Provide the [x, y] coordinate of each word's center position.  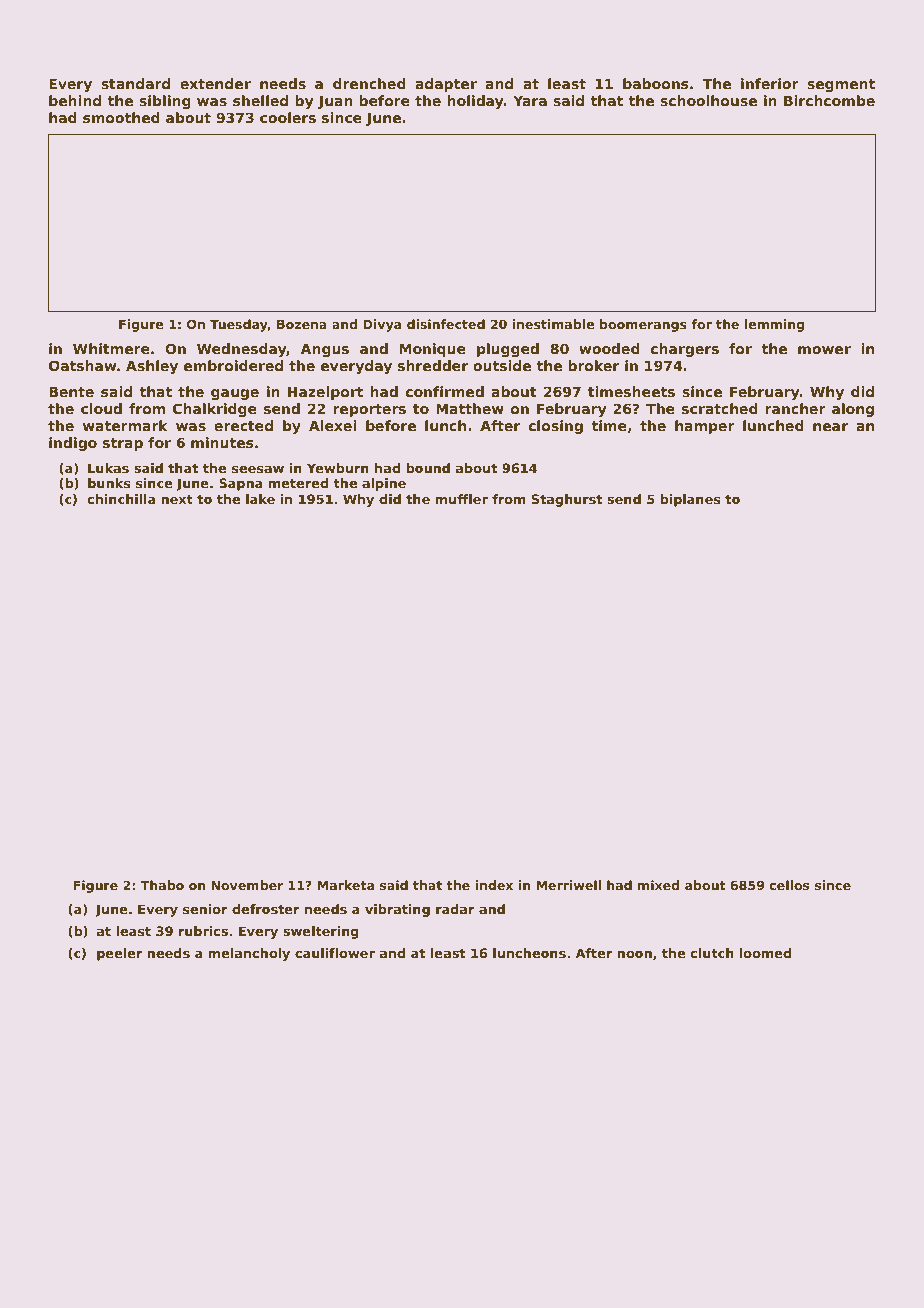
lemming [775, 325]
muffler [461, 499]
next [177, 499]
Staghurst [567, 500]
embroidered [233, 365]
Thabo [162, 885]
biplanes [690, 500]
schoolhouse [708, 100]
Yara [530, 100]
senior [205, 909]
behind [75, 100]
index [494, 885]
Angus [324, 350]
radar [455, 909]
